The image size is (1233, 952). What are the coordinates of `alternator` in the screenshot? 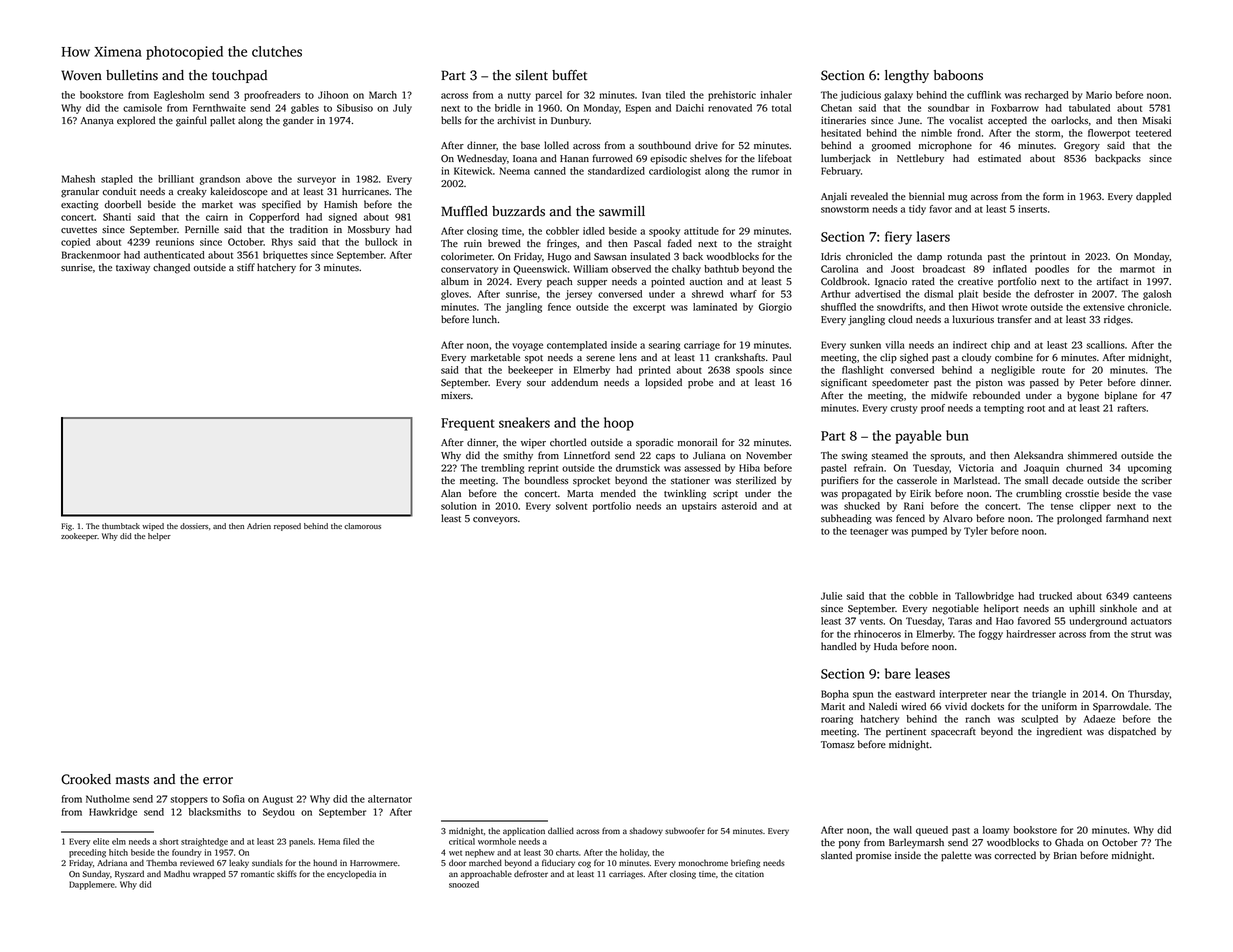 It's located at (390, 799).
